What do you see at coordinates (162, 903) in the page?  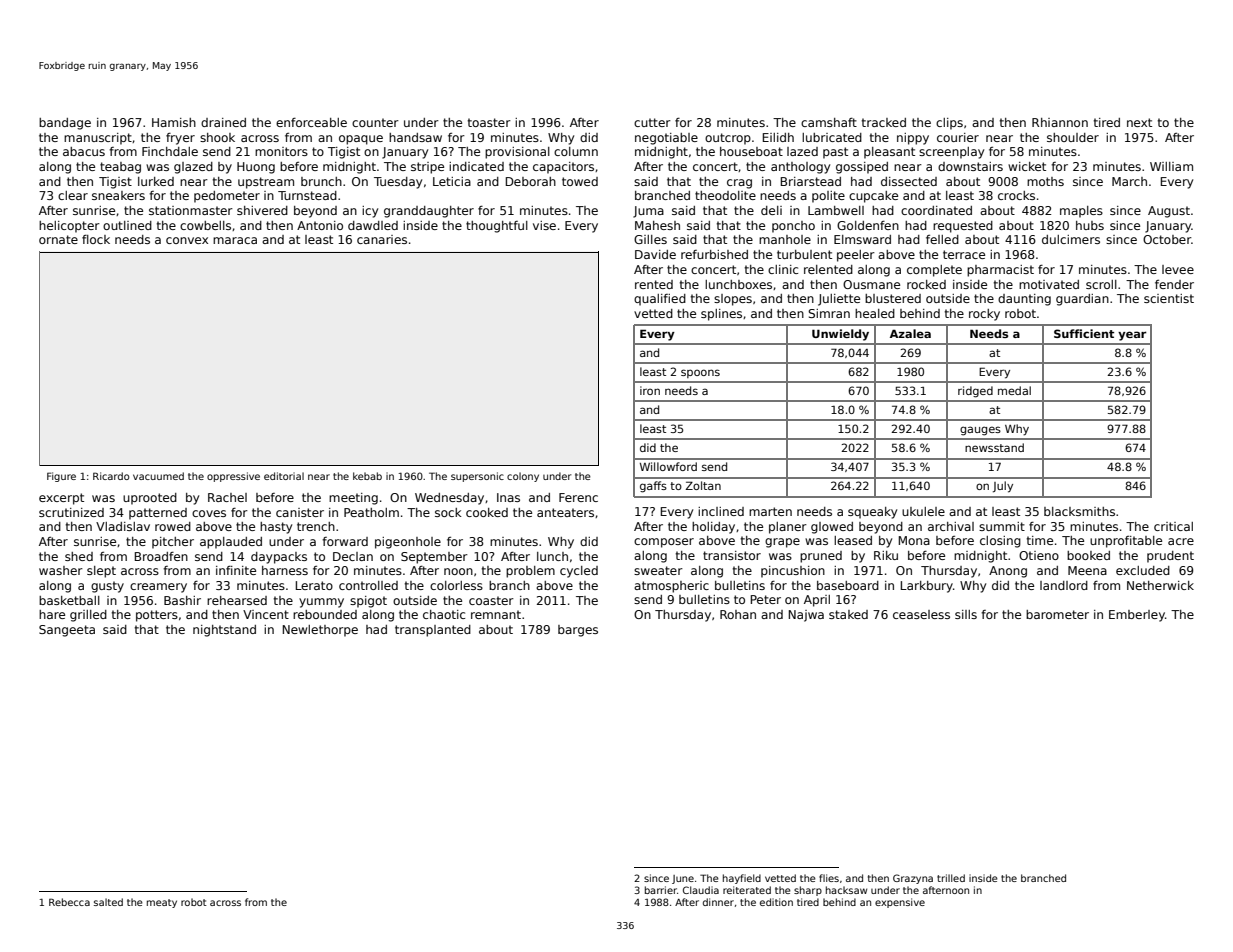 I see `meaty` at bounding box center [162, 903].
